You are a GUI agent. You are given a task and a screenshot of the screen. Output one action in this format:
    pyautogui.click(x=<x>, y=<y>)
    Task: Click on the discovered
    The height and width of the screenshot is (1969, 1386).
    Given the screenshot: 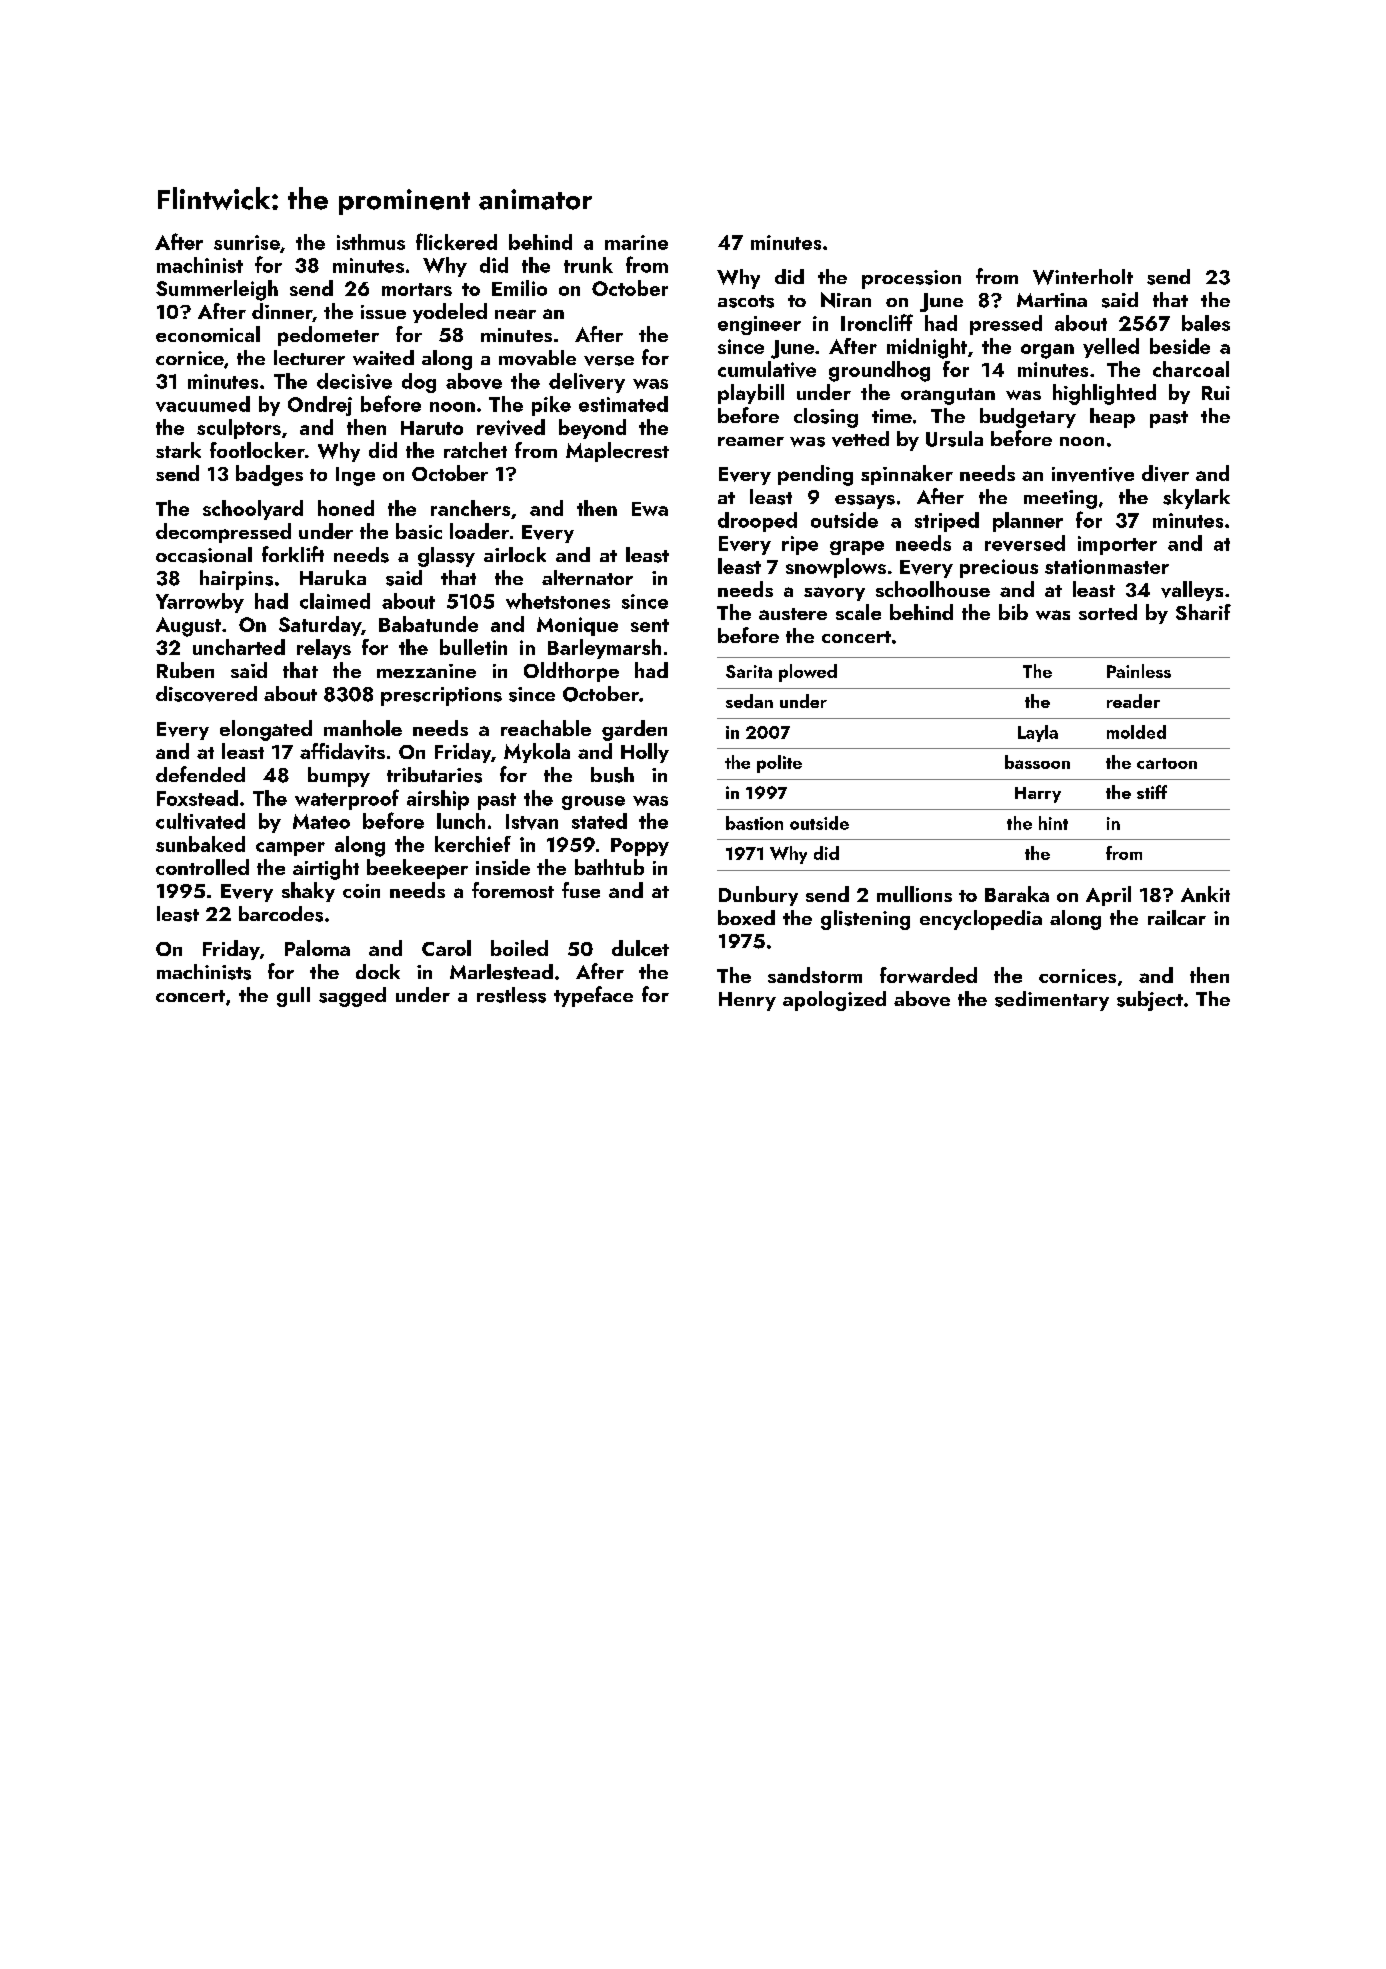 What is the action you would take?
    pyautogui.click(x=206, y=694)
